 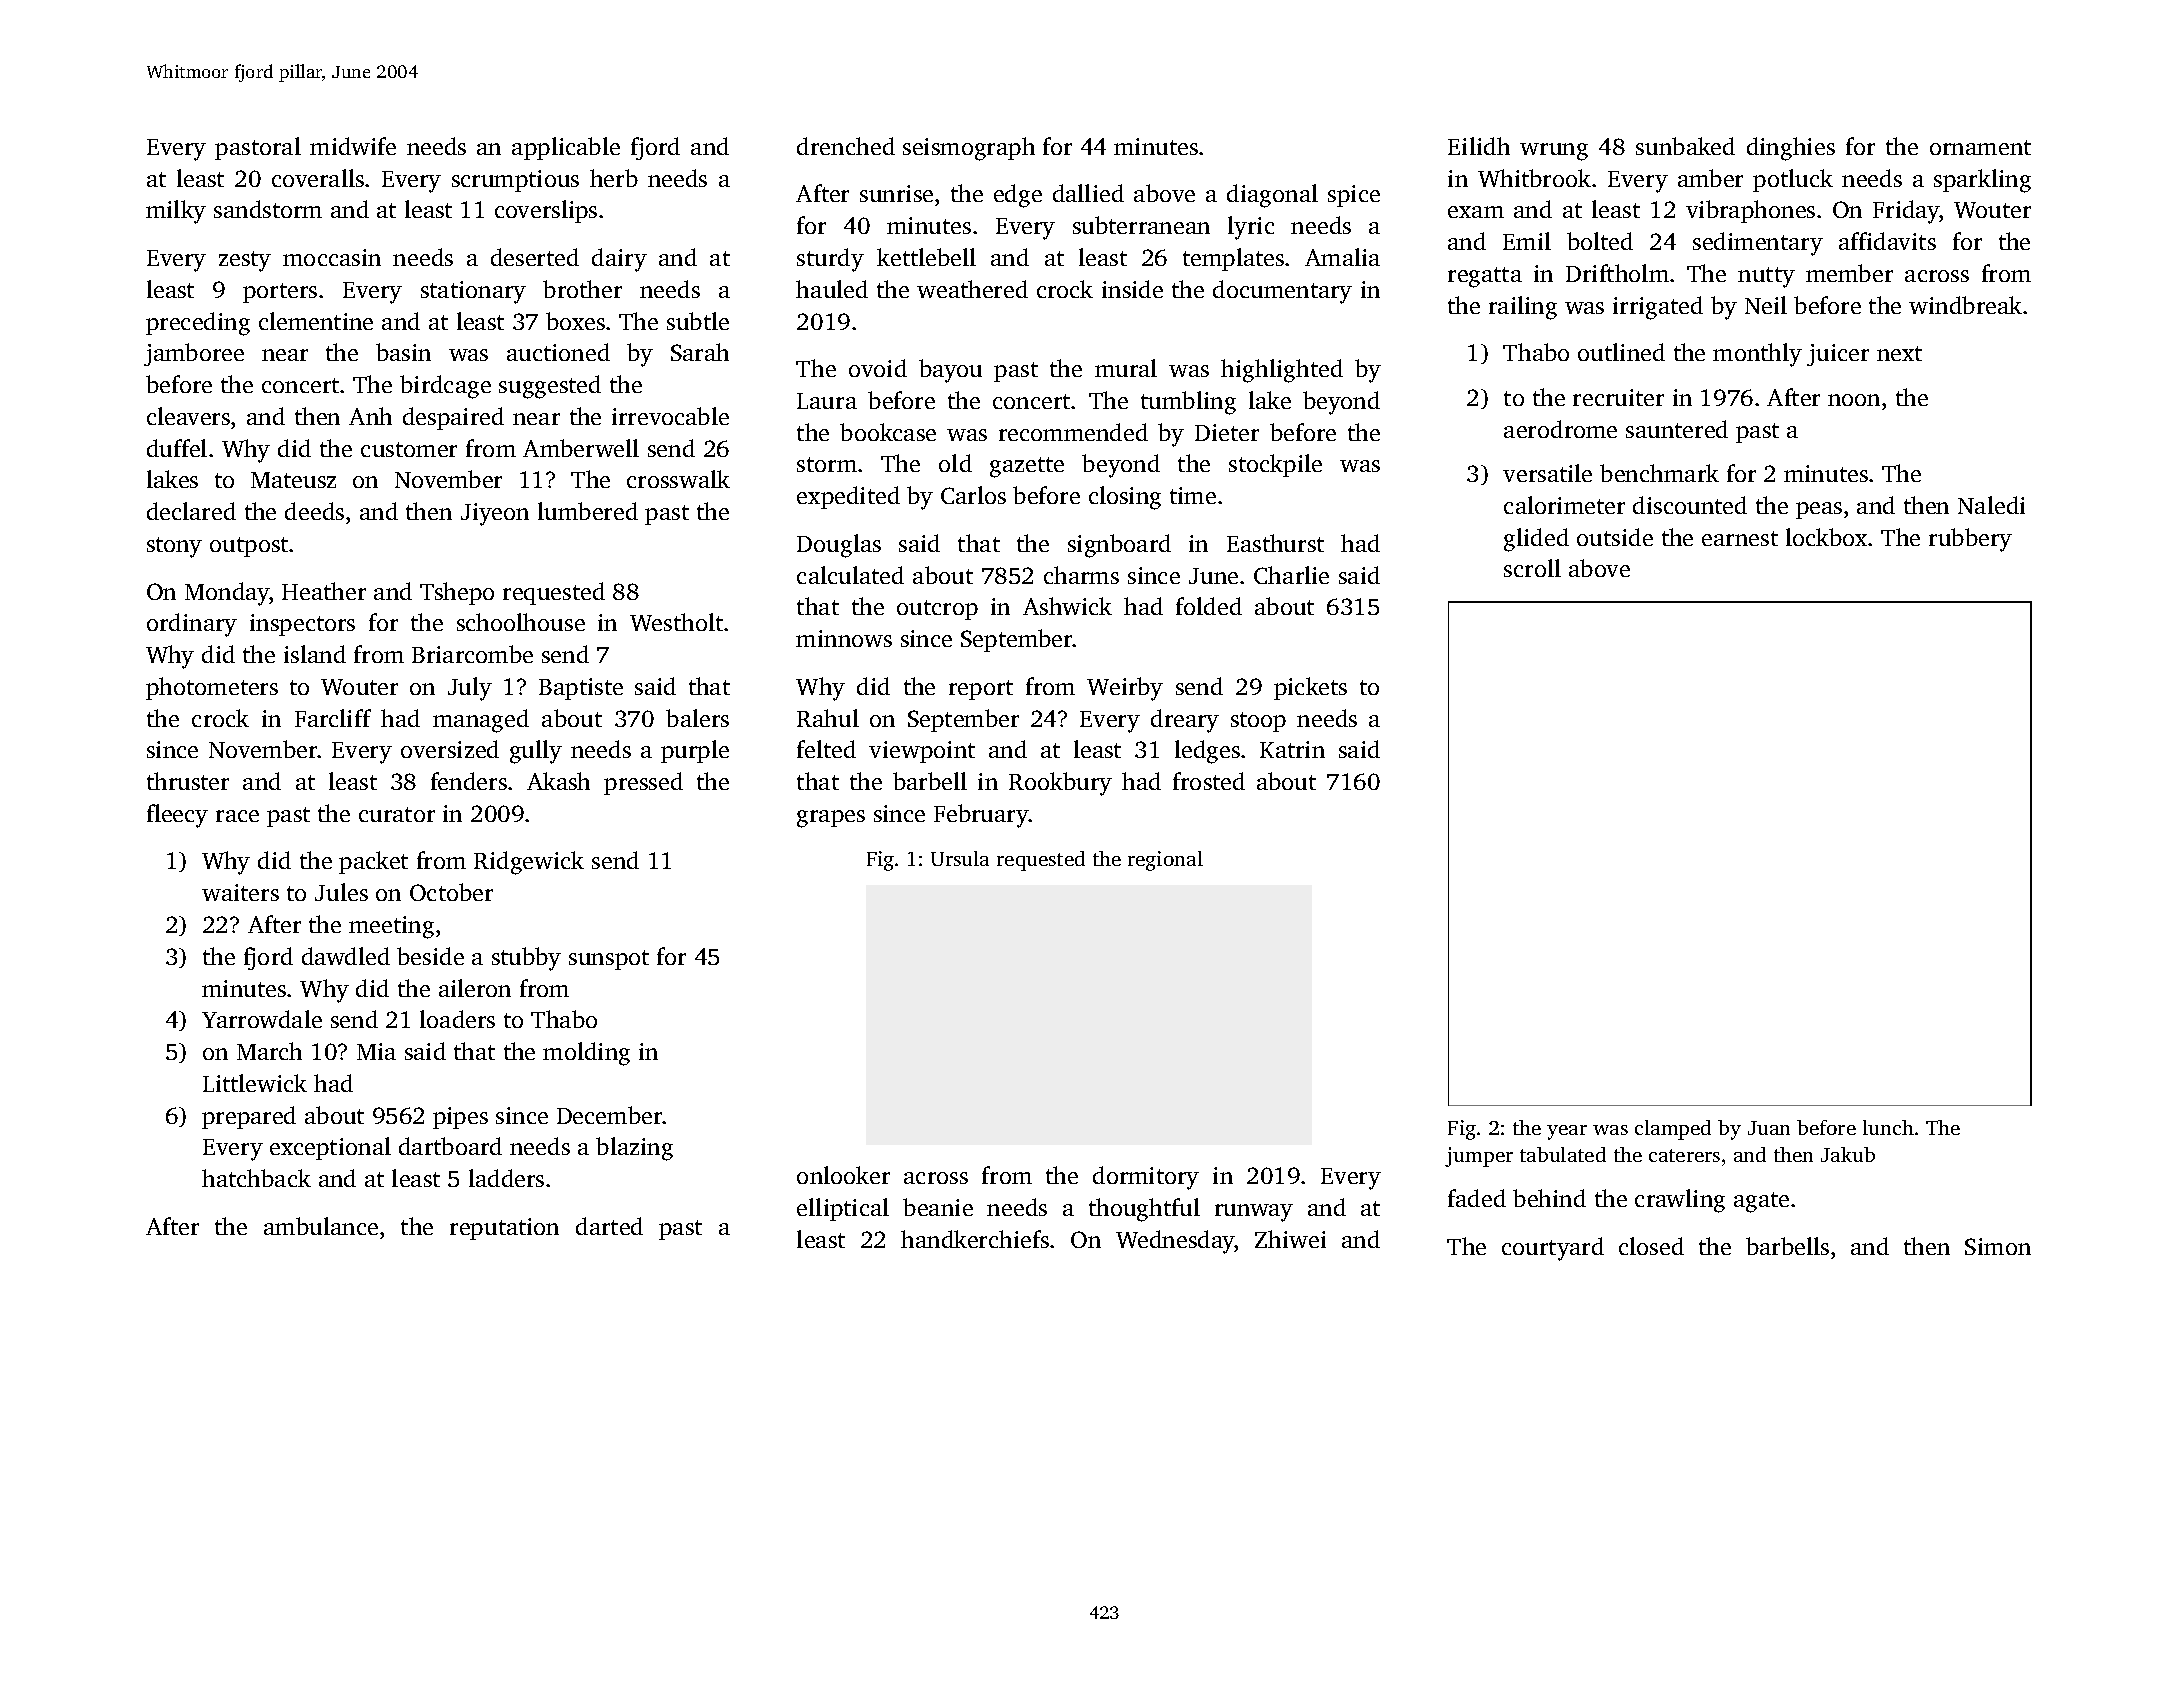 I want to click on diagonal, so click(x=1272, y=196).
